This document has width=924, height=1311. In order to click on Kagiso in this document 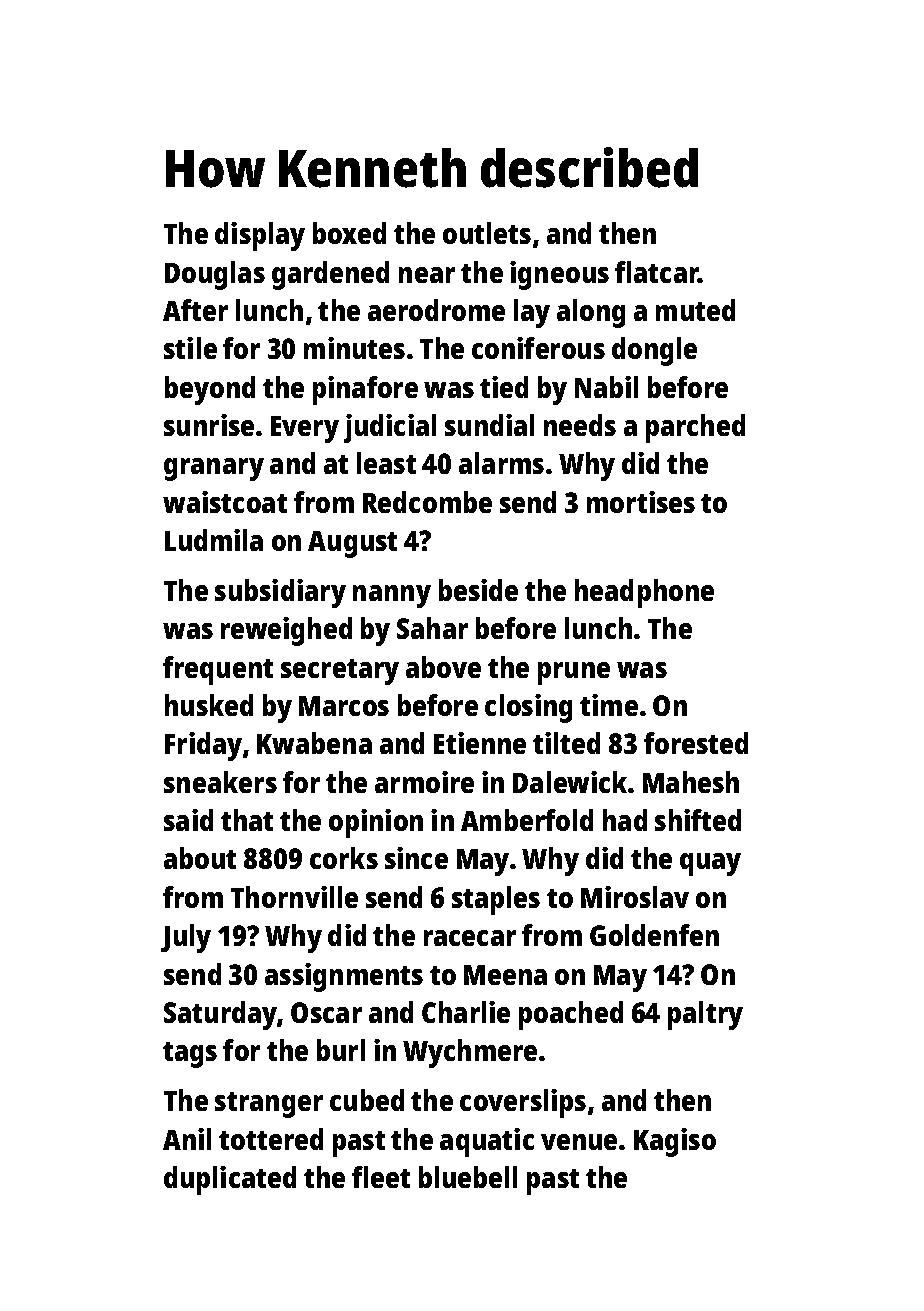, I will do `click(675, 1142)`.
